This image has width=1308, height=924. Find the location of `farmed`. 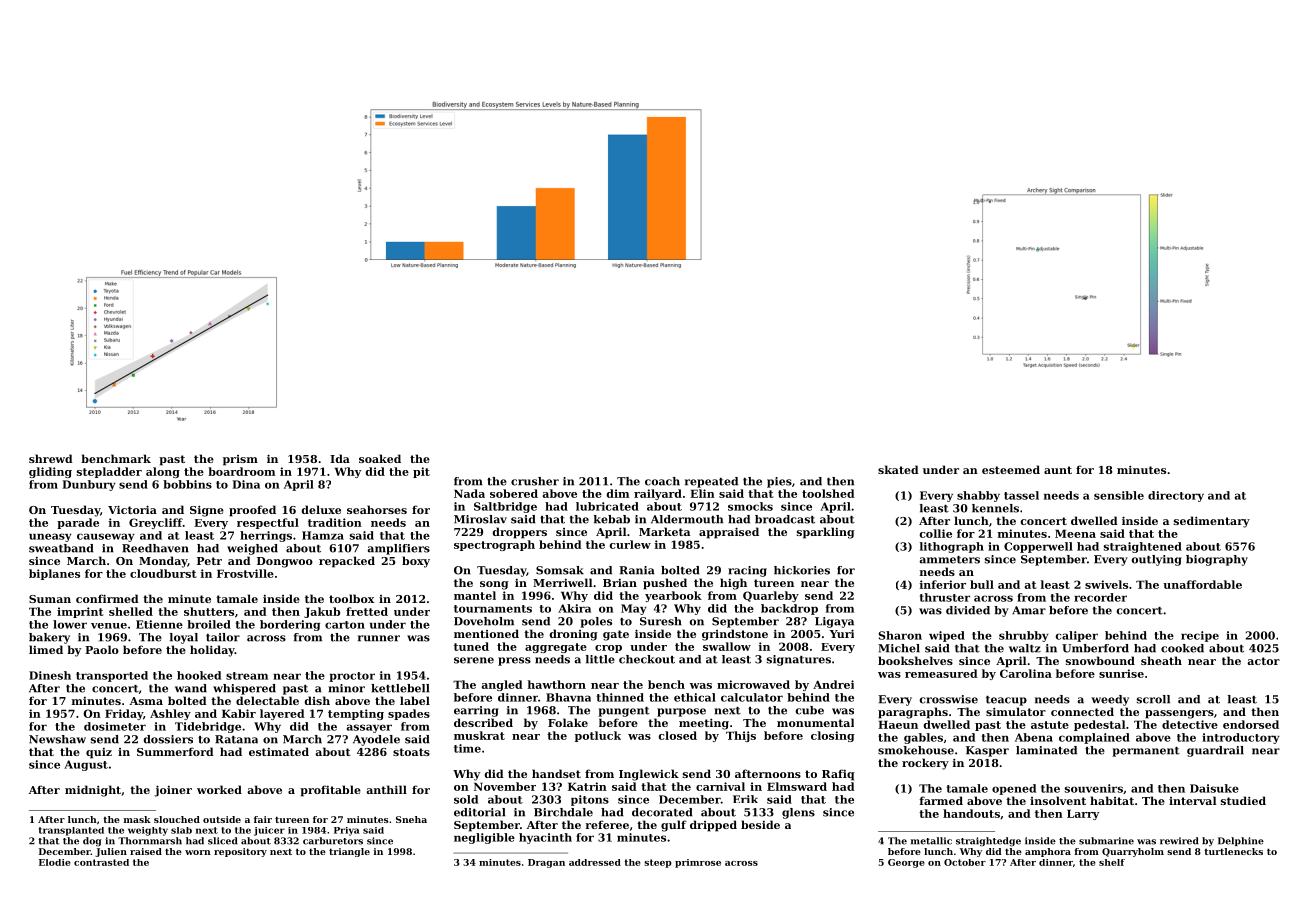

farmed is located at coordinates (941, 800).
